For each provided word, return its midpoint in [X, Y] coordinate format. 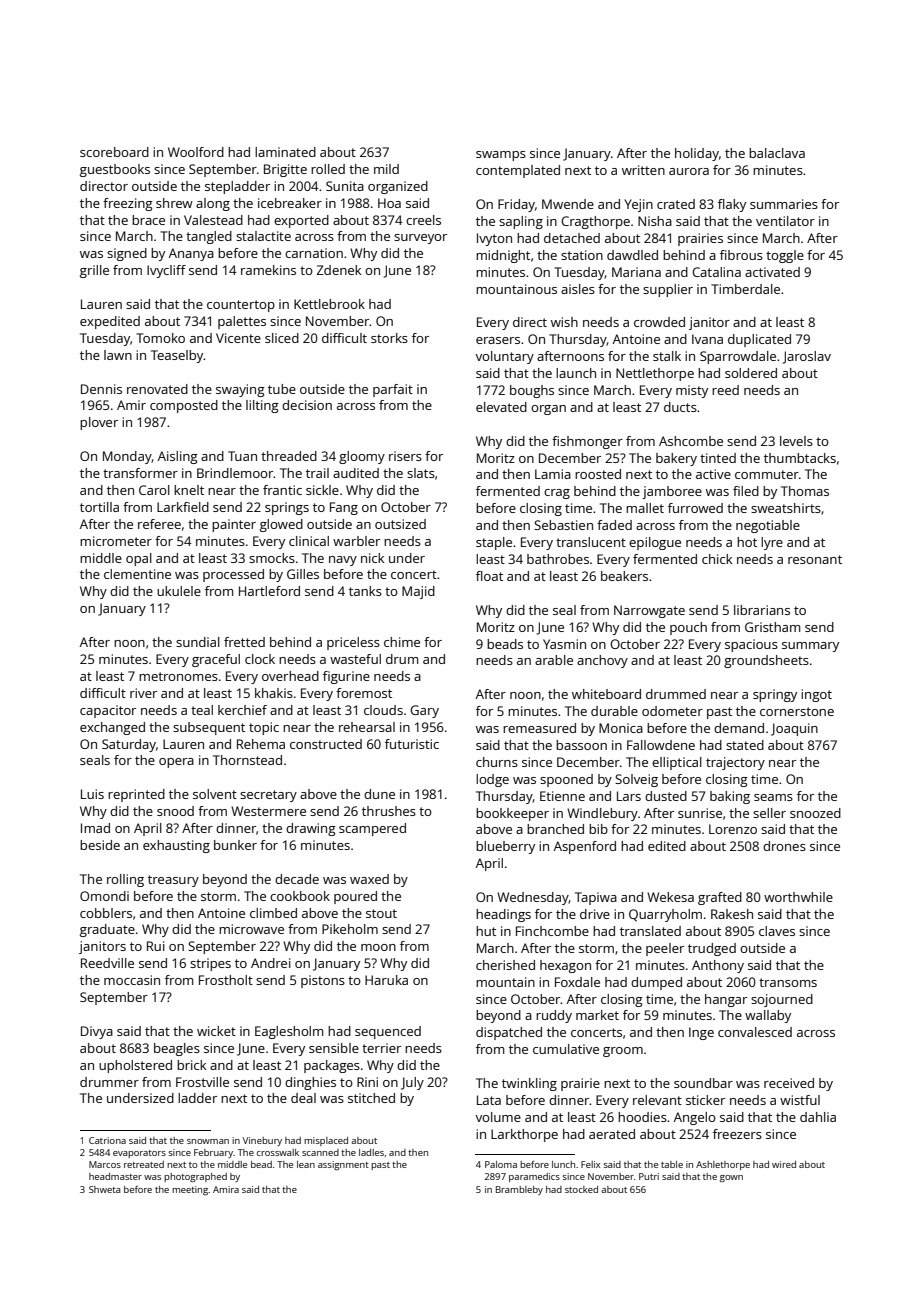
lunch [563, 1164]
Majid [418, 592]
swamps [501, 156]
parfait [393, 390]
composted [184, 406]
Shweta [105, 1189]
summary [810, 647]
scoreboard [114, 152]
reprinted [136, 795]
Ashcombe [691, 441]
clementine [137, 574]
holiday [697, 154]
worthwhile [798, 897]
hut [486, 931]
